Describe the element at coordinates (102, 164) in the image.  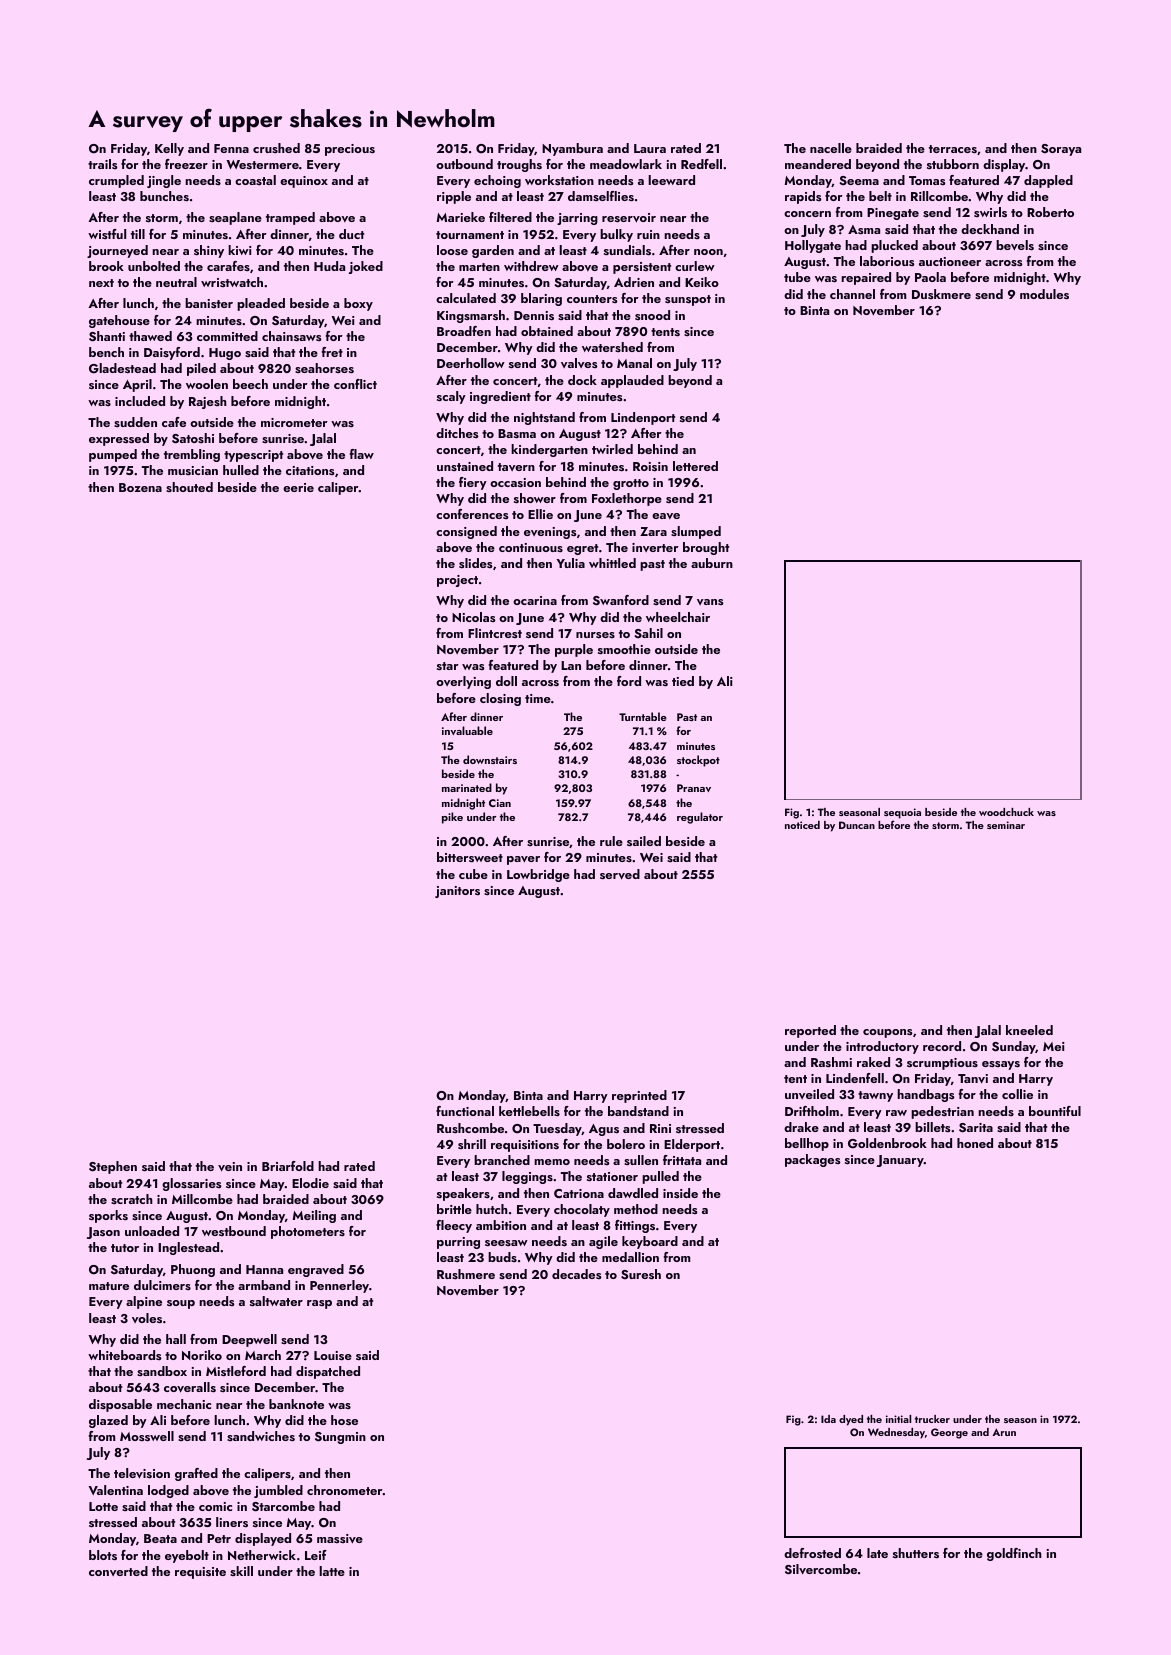
I see `trails` at that location.
